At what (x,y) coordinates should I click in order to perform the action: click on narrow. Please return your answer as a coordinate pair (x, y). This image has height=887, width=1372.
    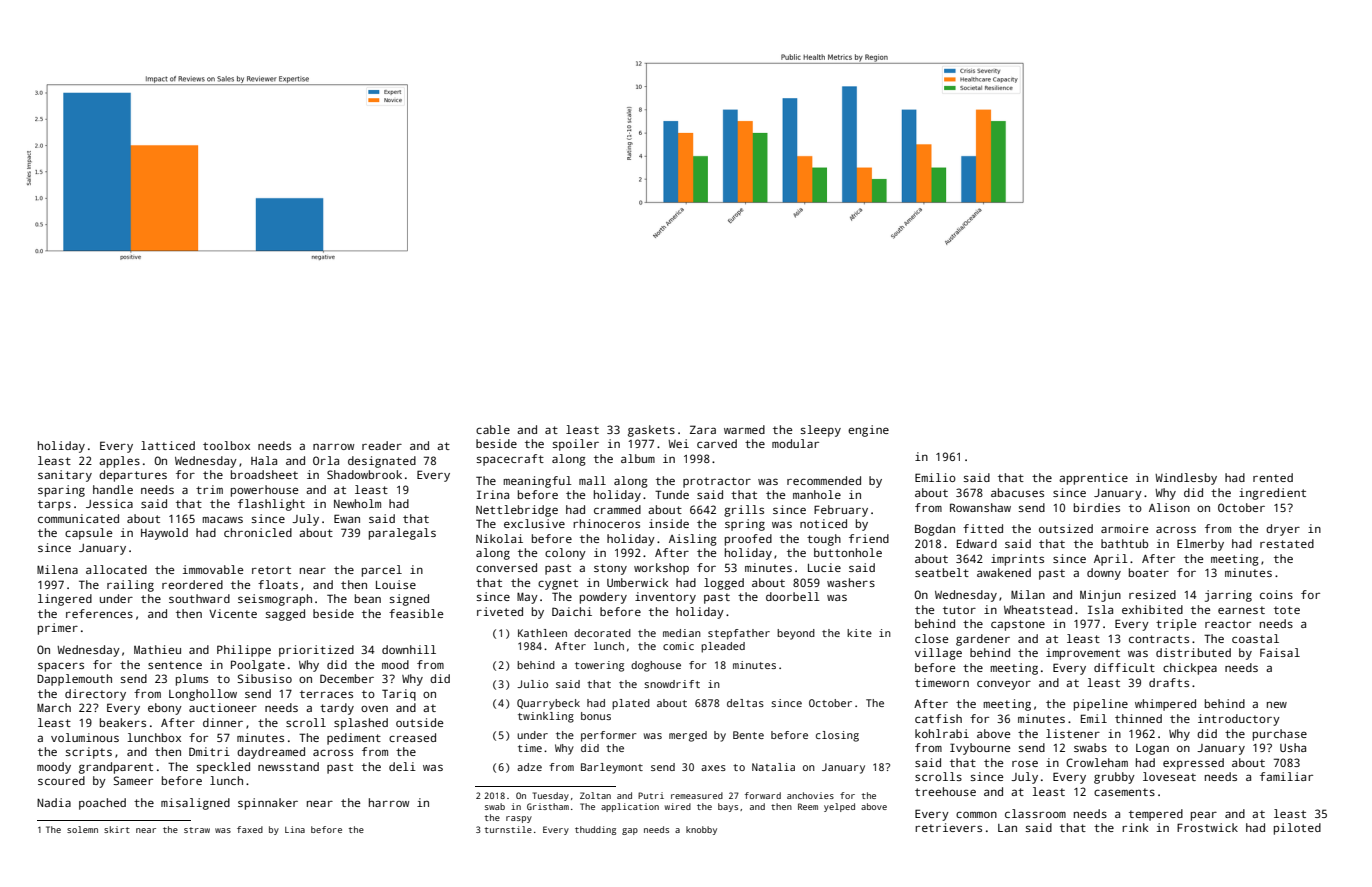
    Looking at the image, I should click on (333, 446).
